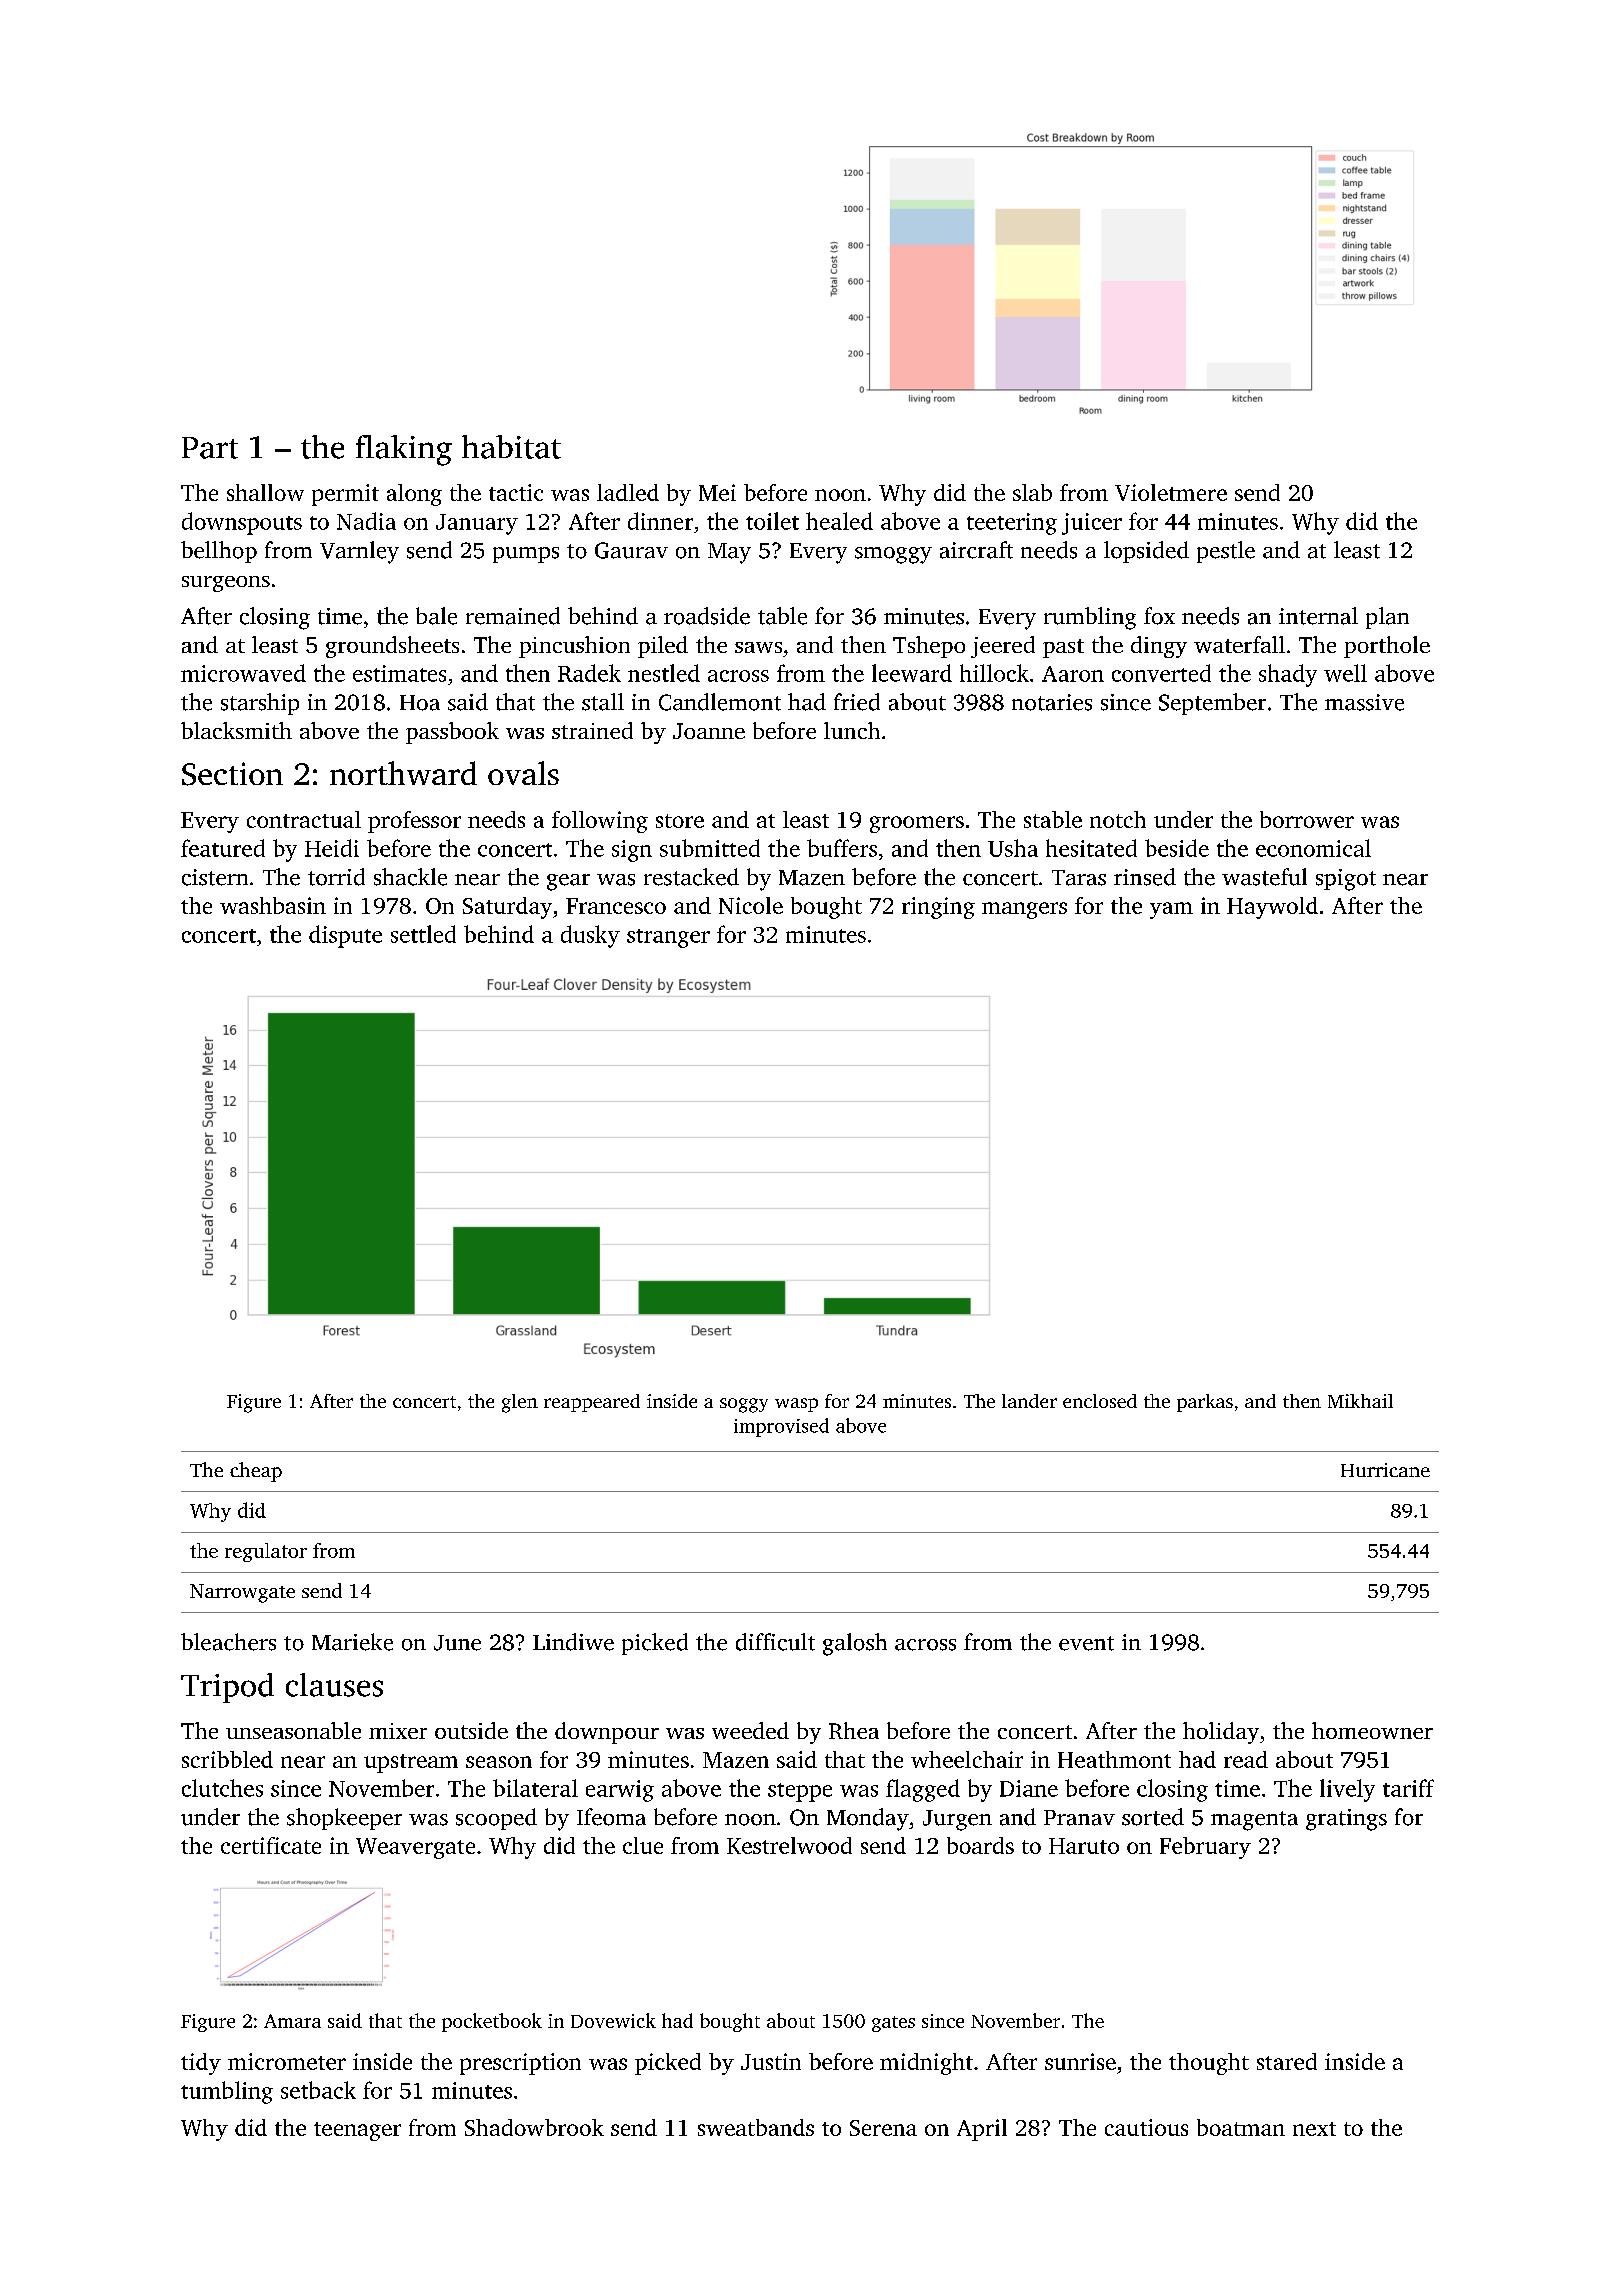 This screenshot has height=2292, width=1620. What do you see at coordinates (344, 1819) in the screenshot?
I see `shopkeeper` at bounding box center [344, 1819].
